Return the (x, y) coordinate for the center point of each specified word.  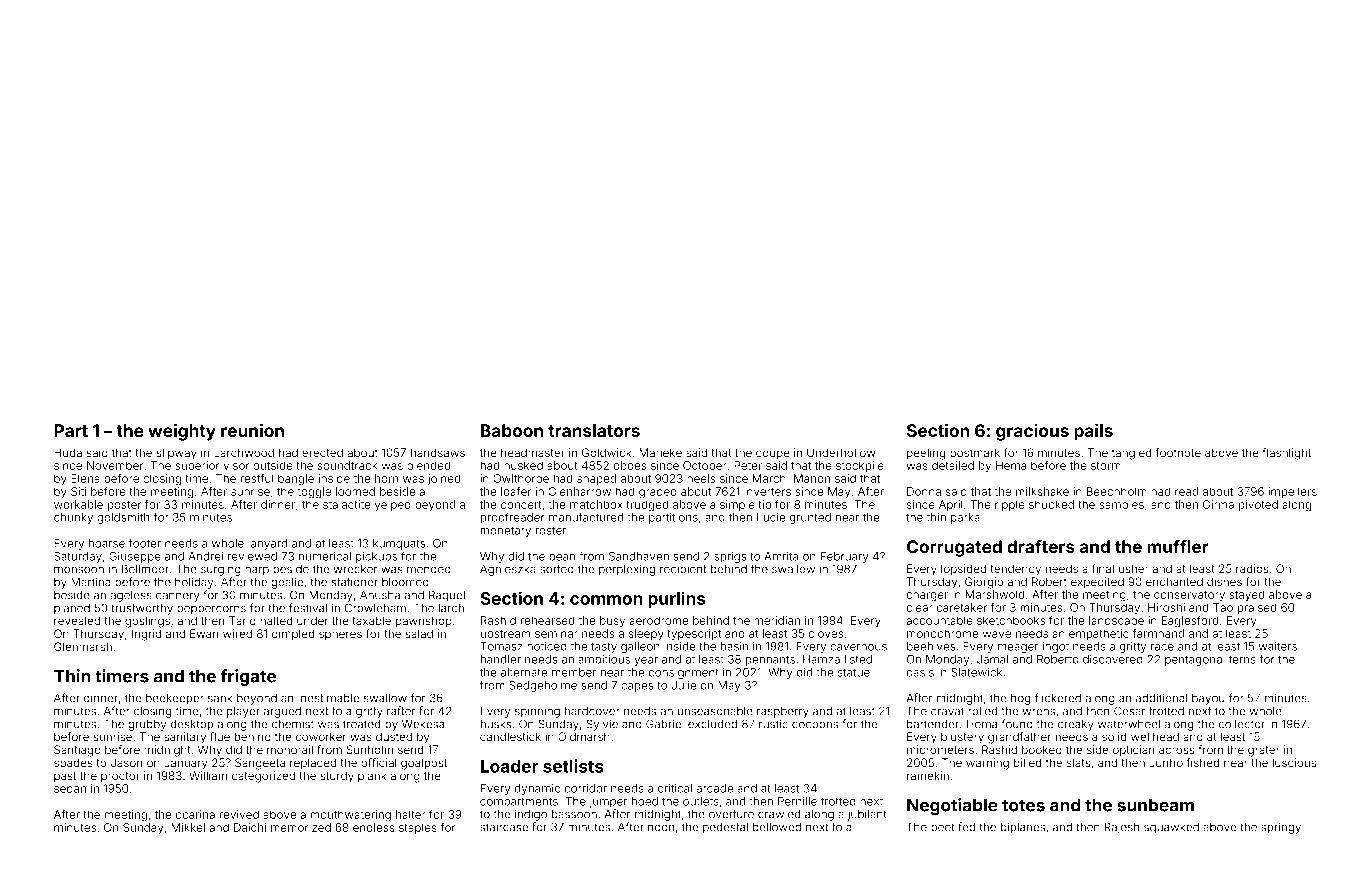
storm (1106, 466)
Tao (1223, 607)
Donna (924, 491)
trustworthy (142, 609)
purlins (677, 600)
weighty (182, 432)
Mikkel (188, 827)
